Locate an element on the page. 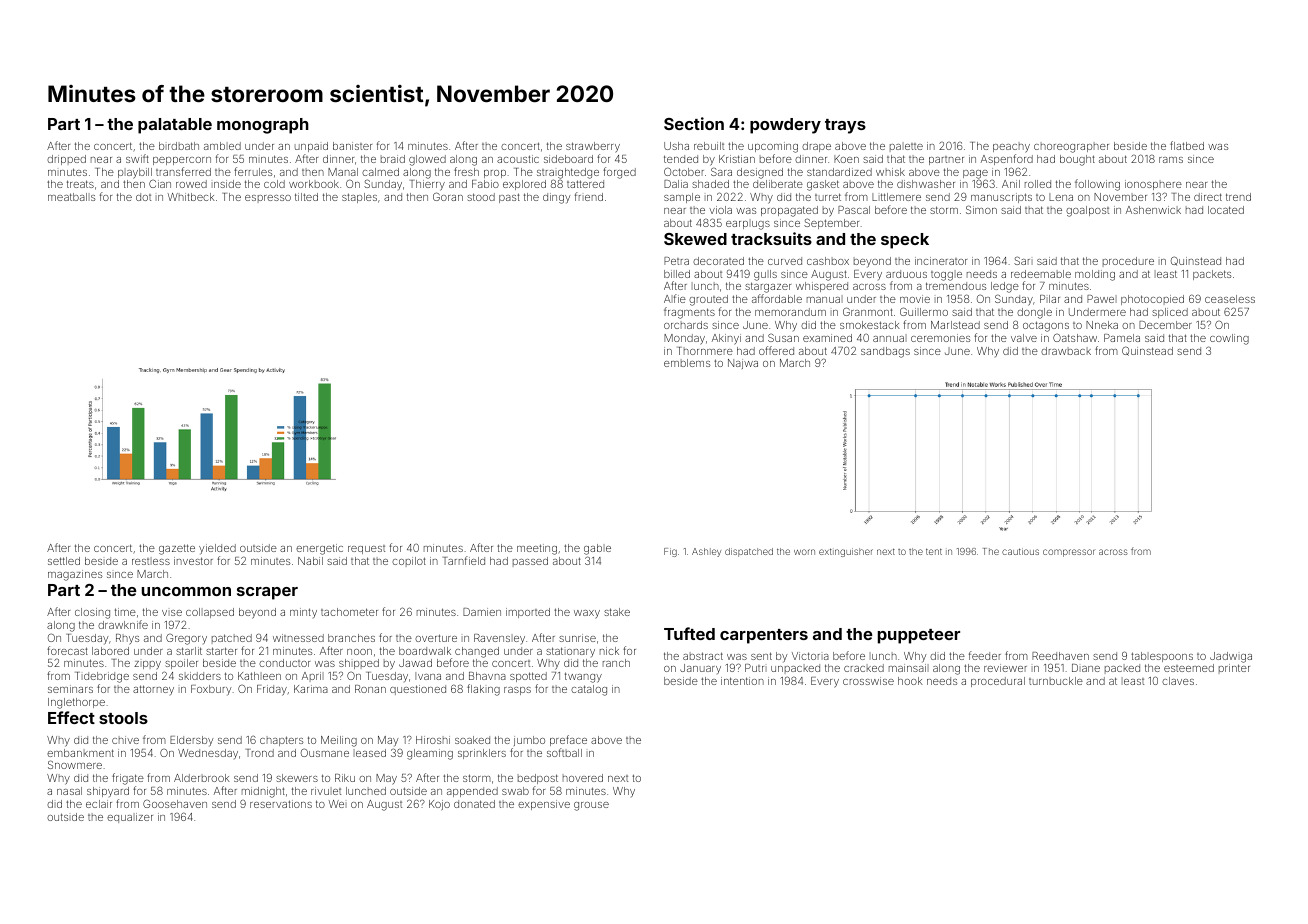  Tidebridge is located at coordinates (102, 677).
